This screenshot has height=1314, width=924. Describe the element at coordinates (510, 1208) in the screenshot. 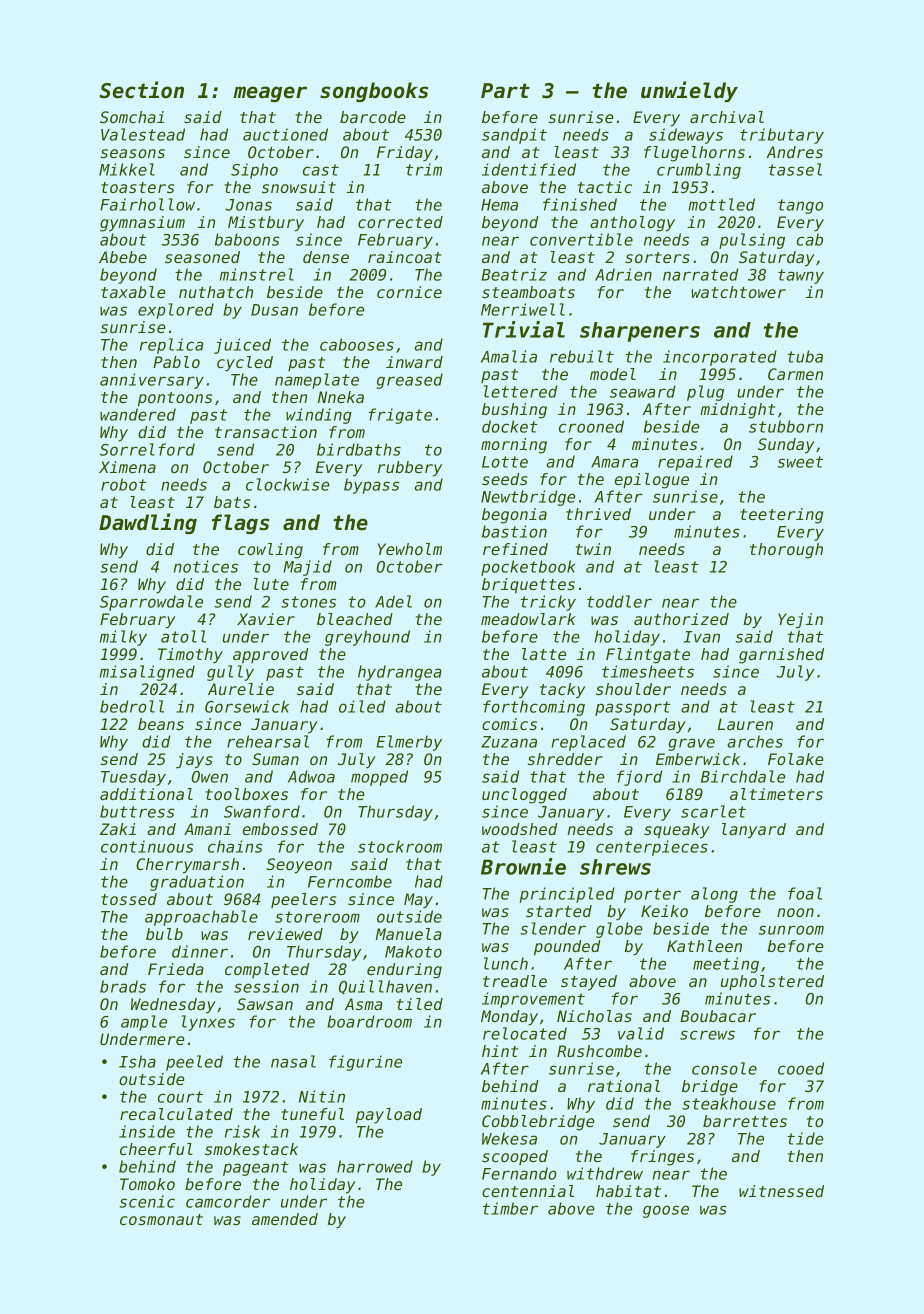

I see `timber` at that location.
